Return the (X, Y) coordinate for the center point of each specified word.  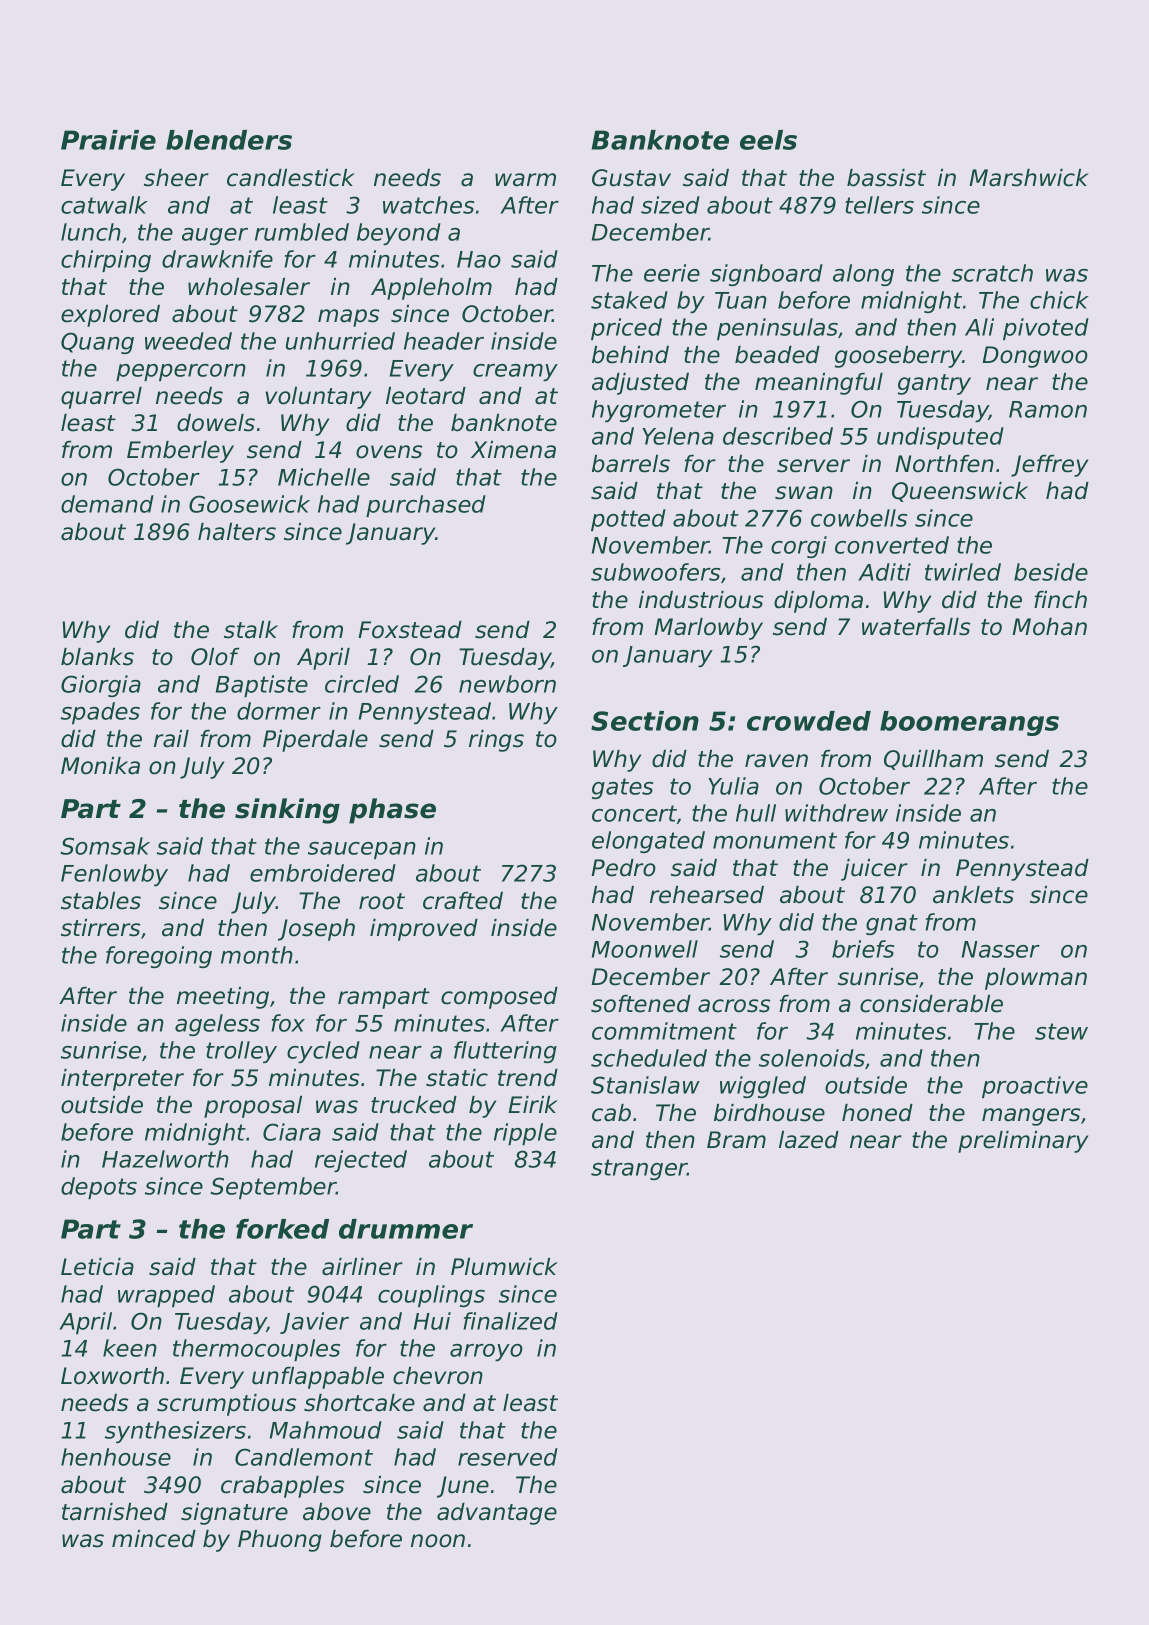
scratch (992, 273)
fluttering (505, 1052)
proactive (1035, 1087)
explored (110, 316)
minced (154, 1539)
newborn (507, 684)
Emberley (180, 452)
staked (629, 300)
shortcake (359, 1403)
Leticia (97, 1267)
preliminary (1023, 1142)
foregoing (159, 957)
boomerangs (969, 723)
